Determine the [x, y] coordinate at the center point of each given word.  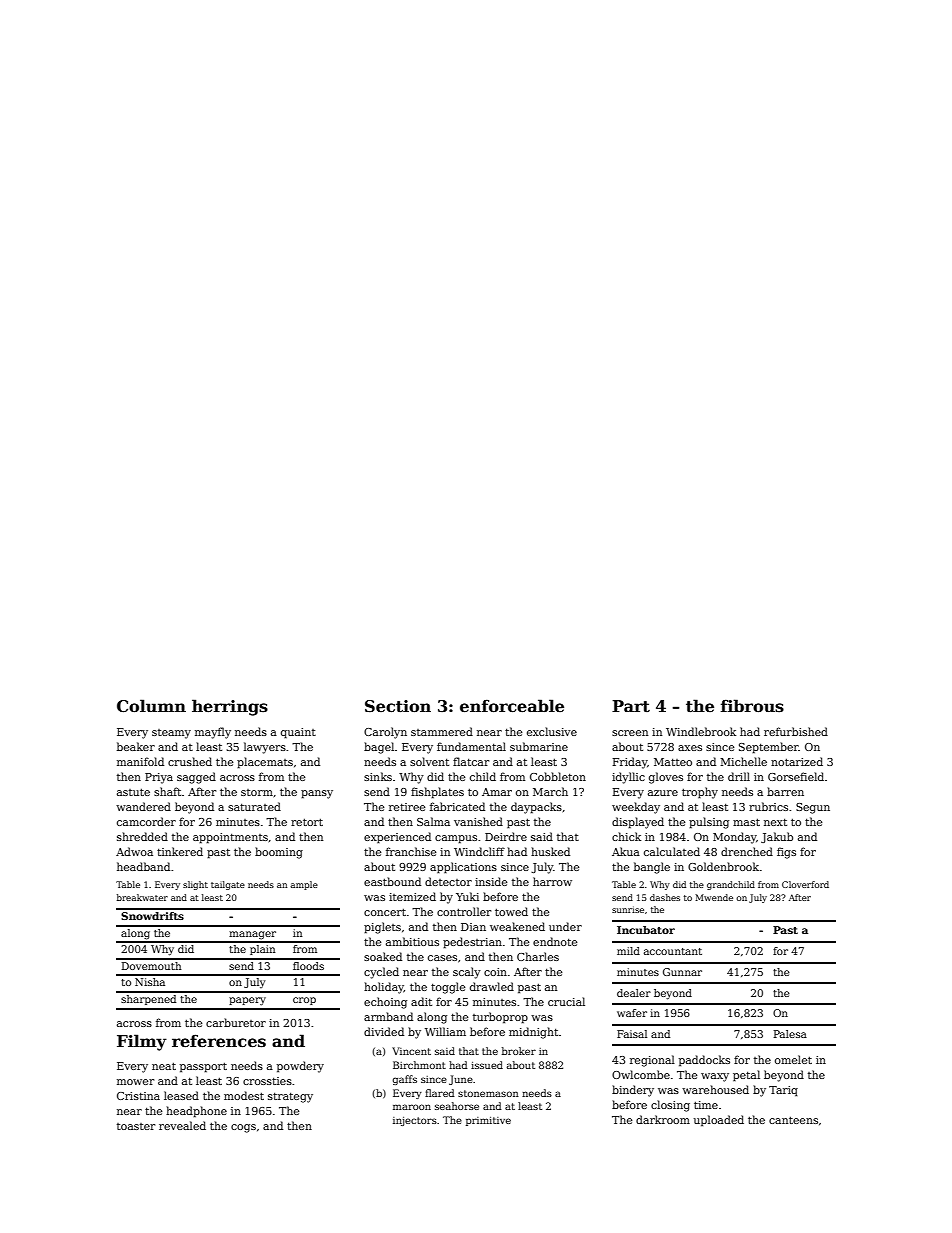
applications [463, 868]
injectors [415, 1121]
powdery [300, 1067]
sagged [196, 778]
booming [279, 853]
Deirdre [506, 836]
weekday [636, 808]
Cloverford [805, 884]
